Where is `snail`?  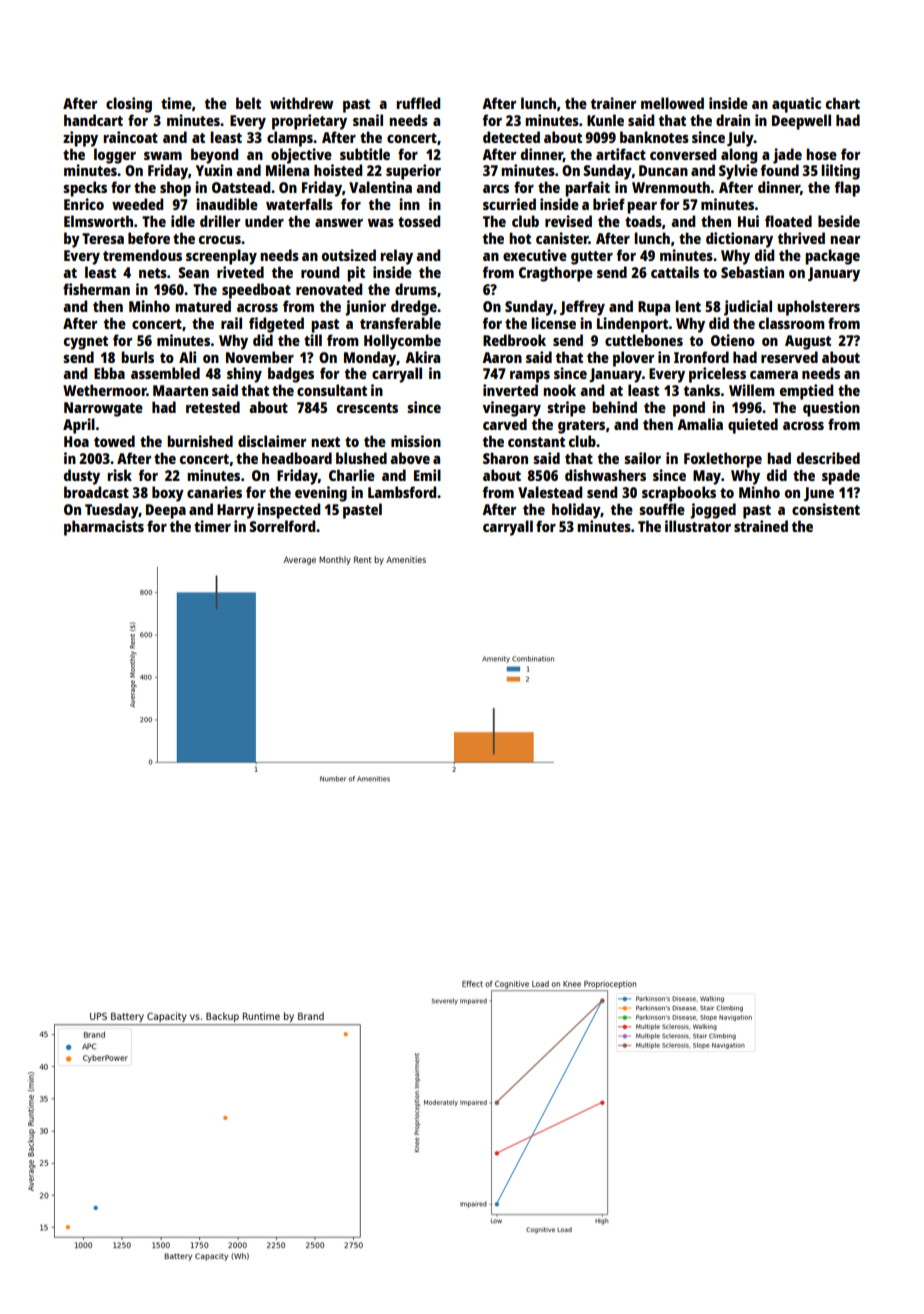 snail is located at coordinates (368, 120).
